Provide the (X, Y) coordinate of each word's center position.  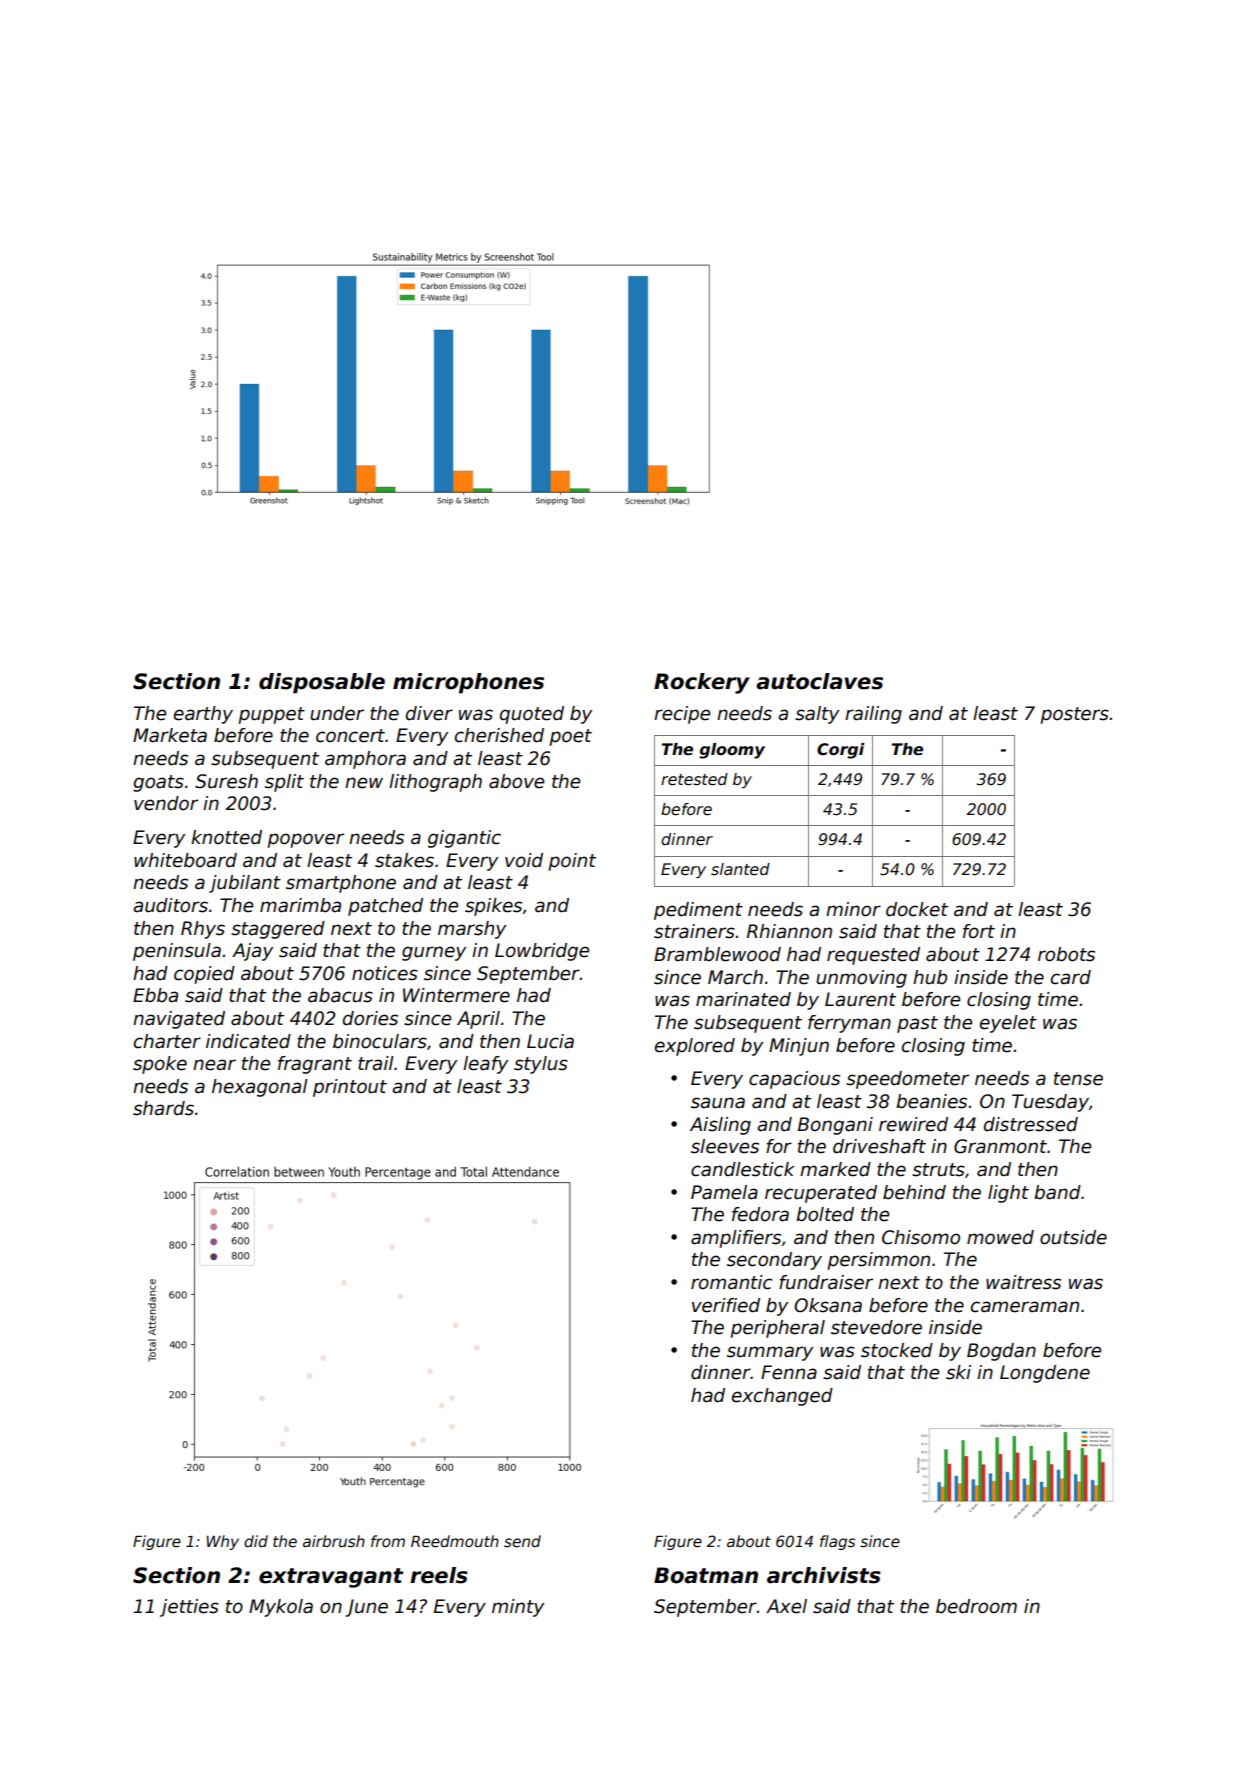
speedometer (907, 1080)
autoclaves (819, 681)
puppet (271, 715)
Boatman (706, 1575)
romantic (731, 1282)
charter (167, 1041)
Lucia (550, 1041)
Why (223, 1542)
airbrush (334, 1541)
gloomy (732, 751)
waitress (1023, 1282)
